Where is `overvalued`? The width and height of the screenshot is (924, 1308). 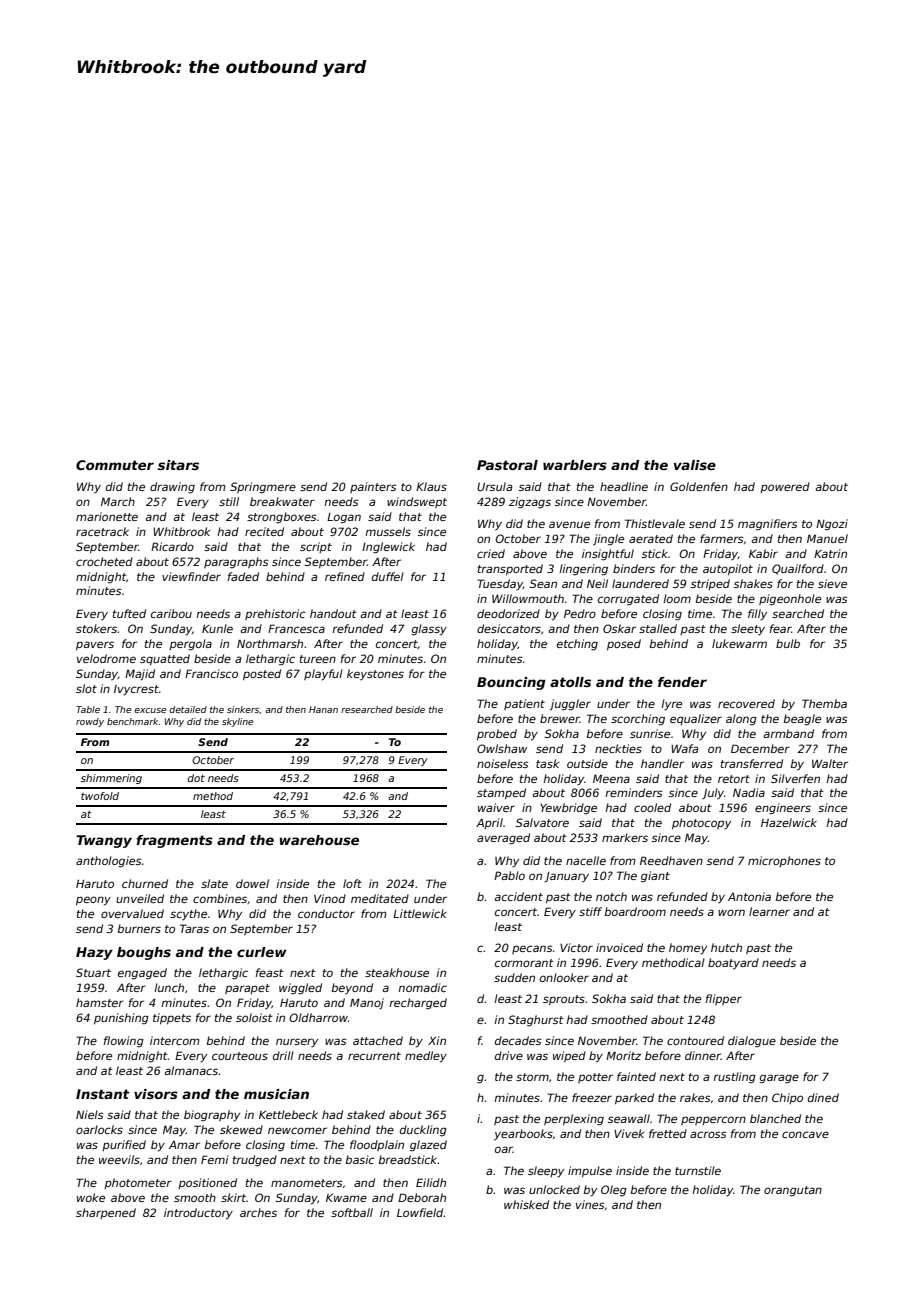 overvalued is located at coordinates (132, 913).
